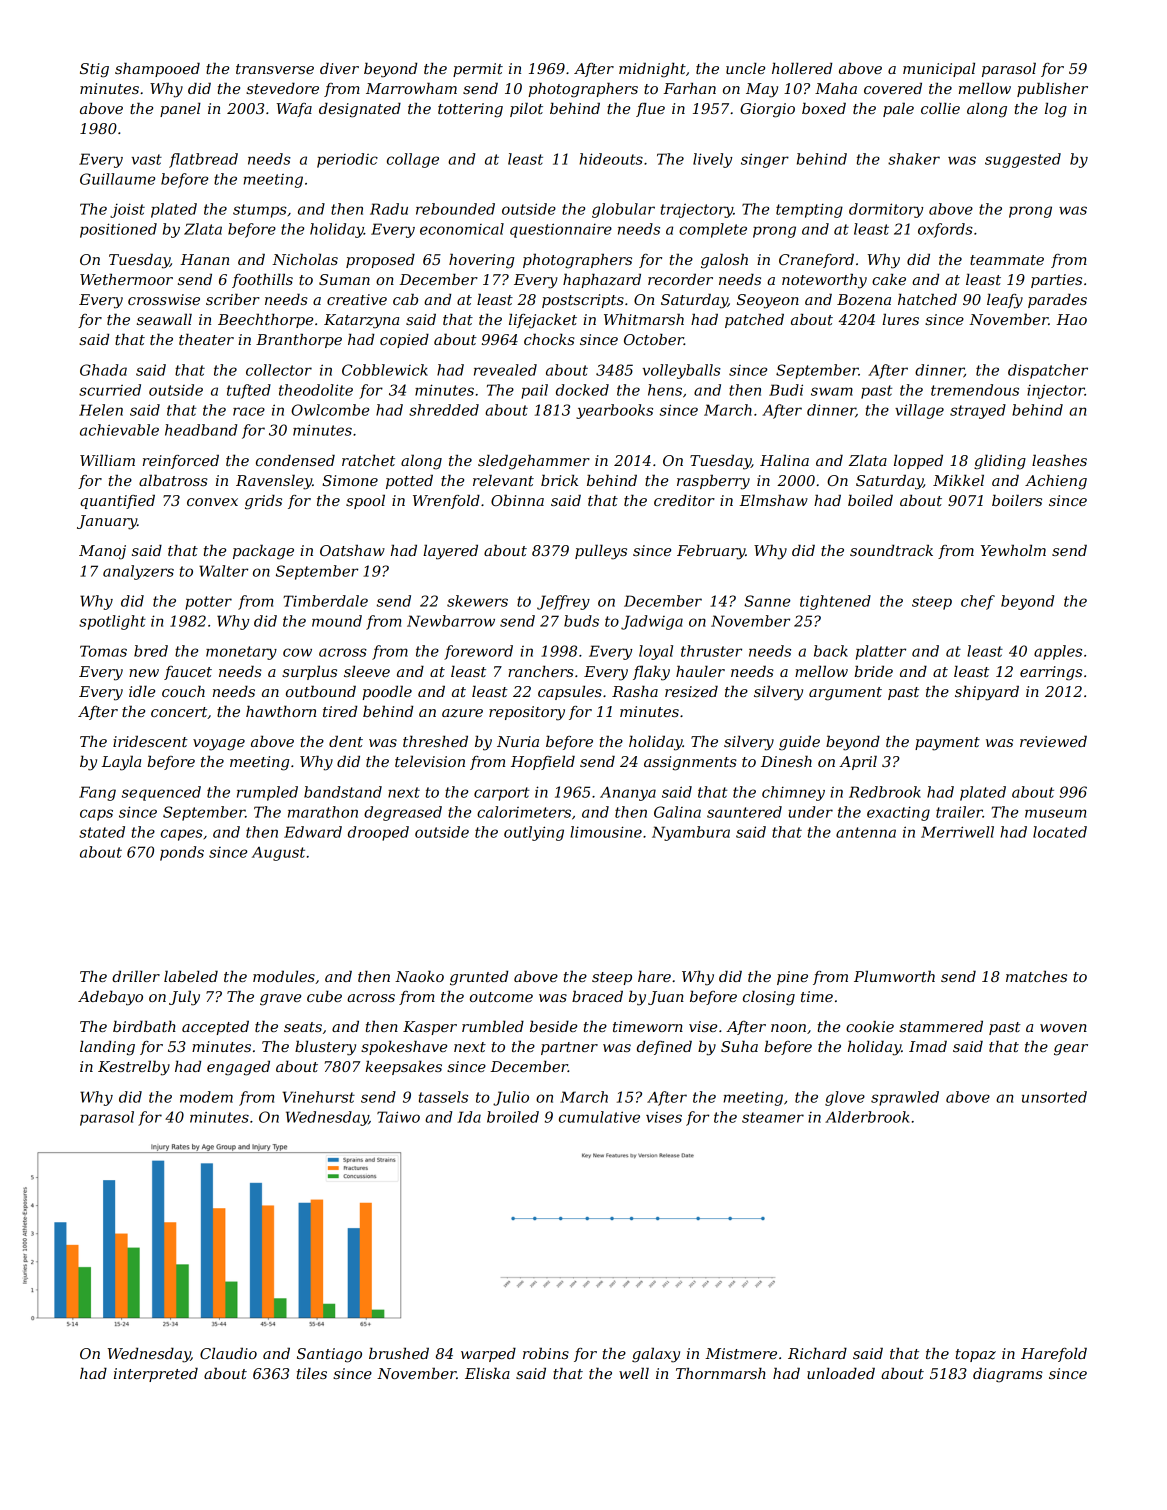 The image size is (1167, 1510). I want to click on Thornmarsh, so click(721, 1373).
